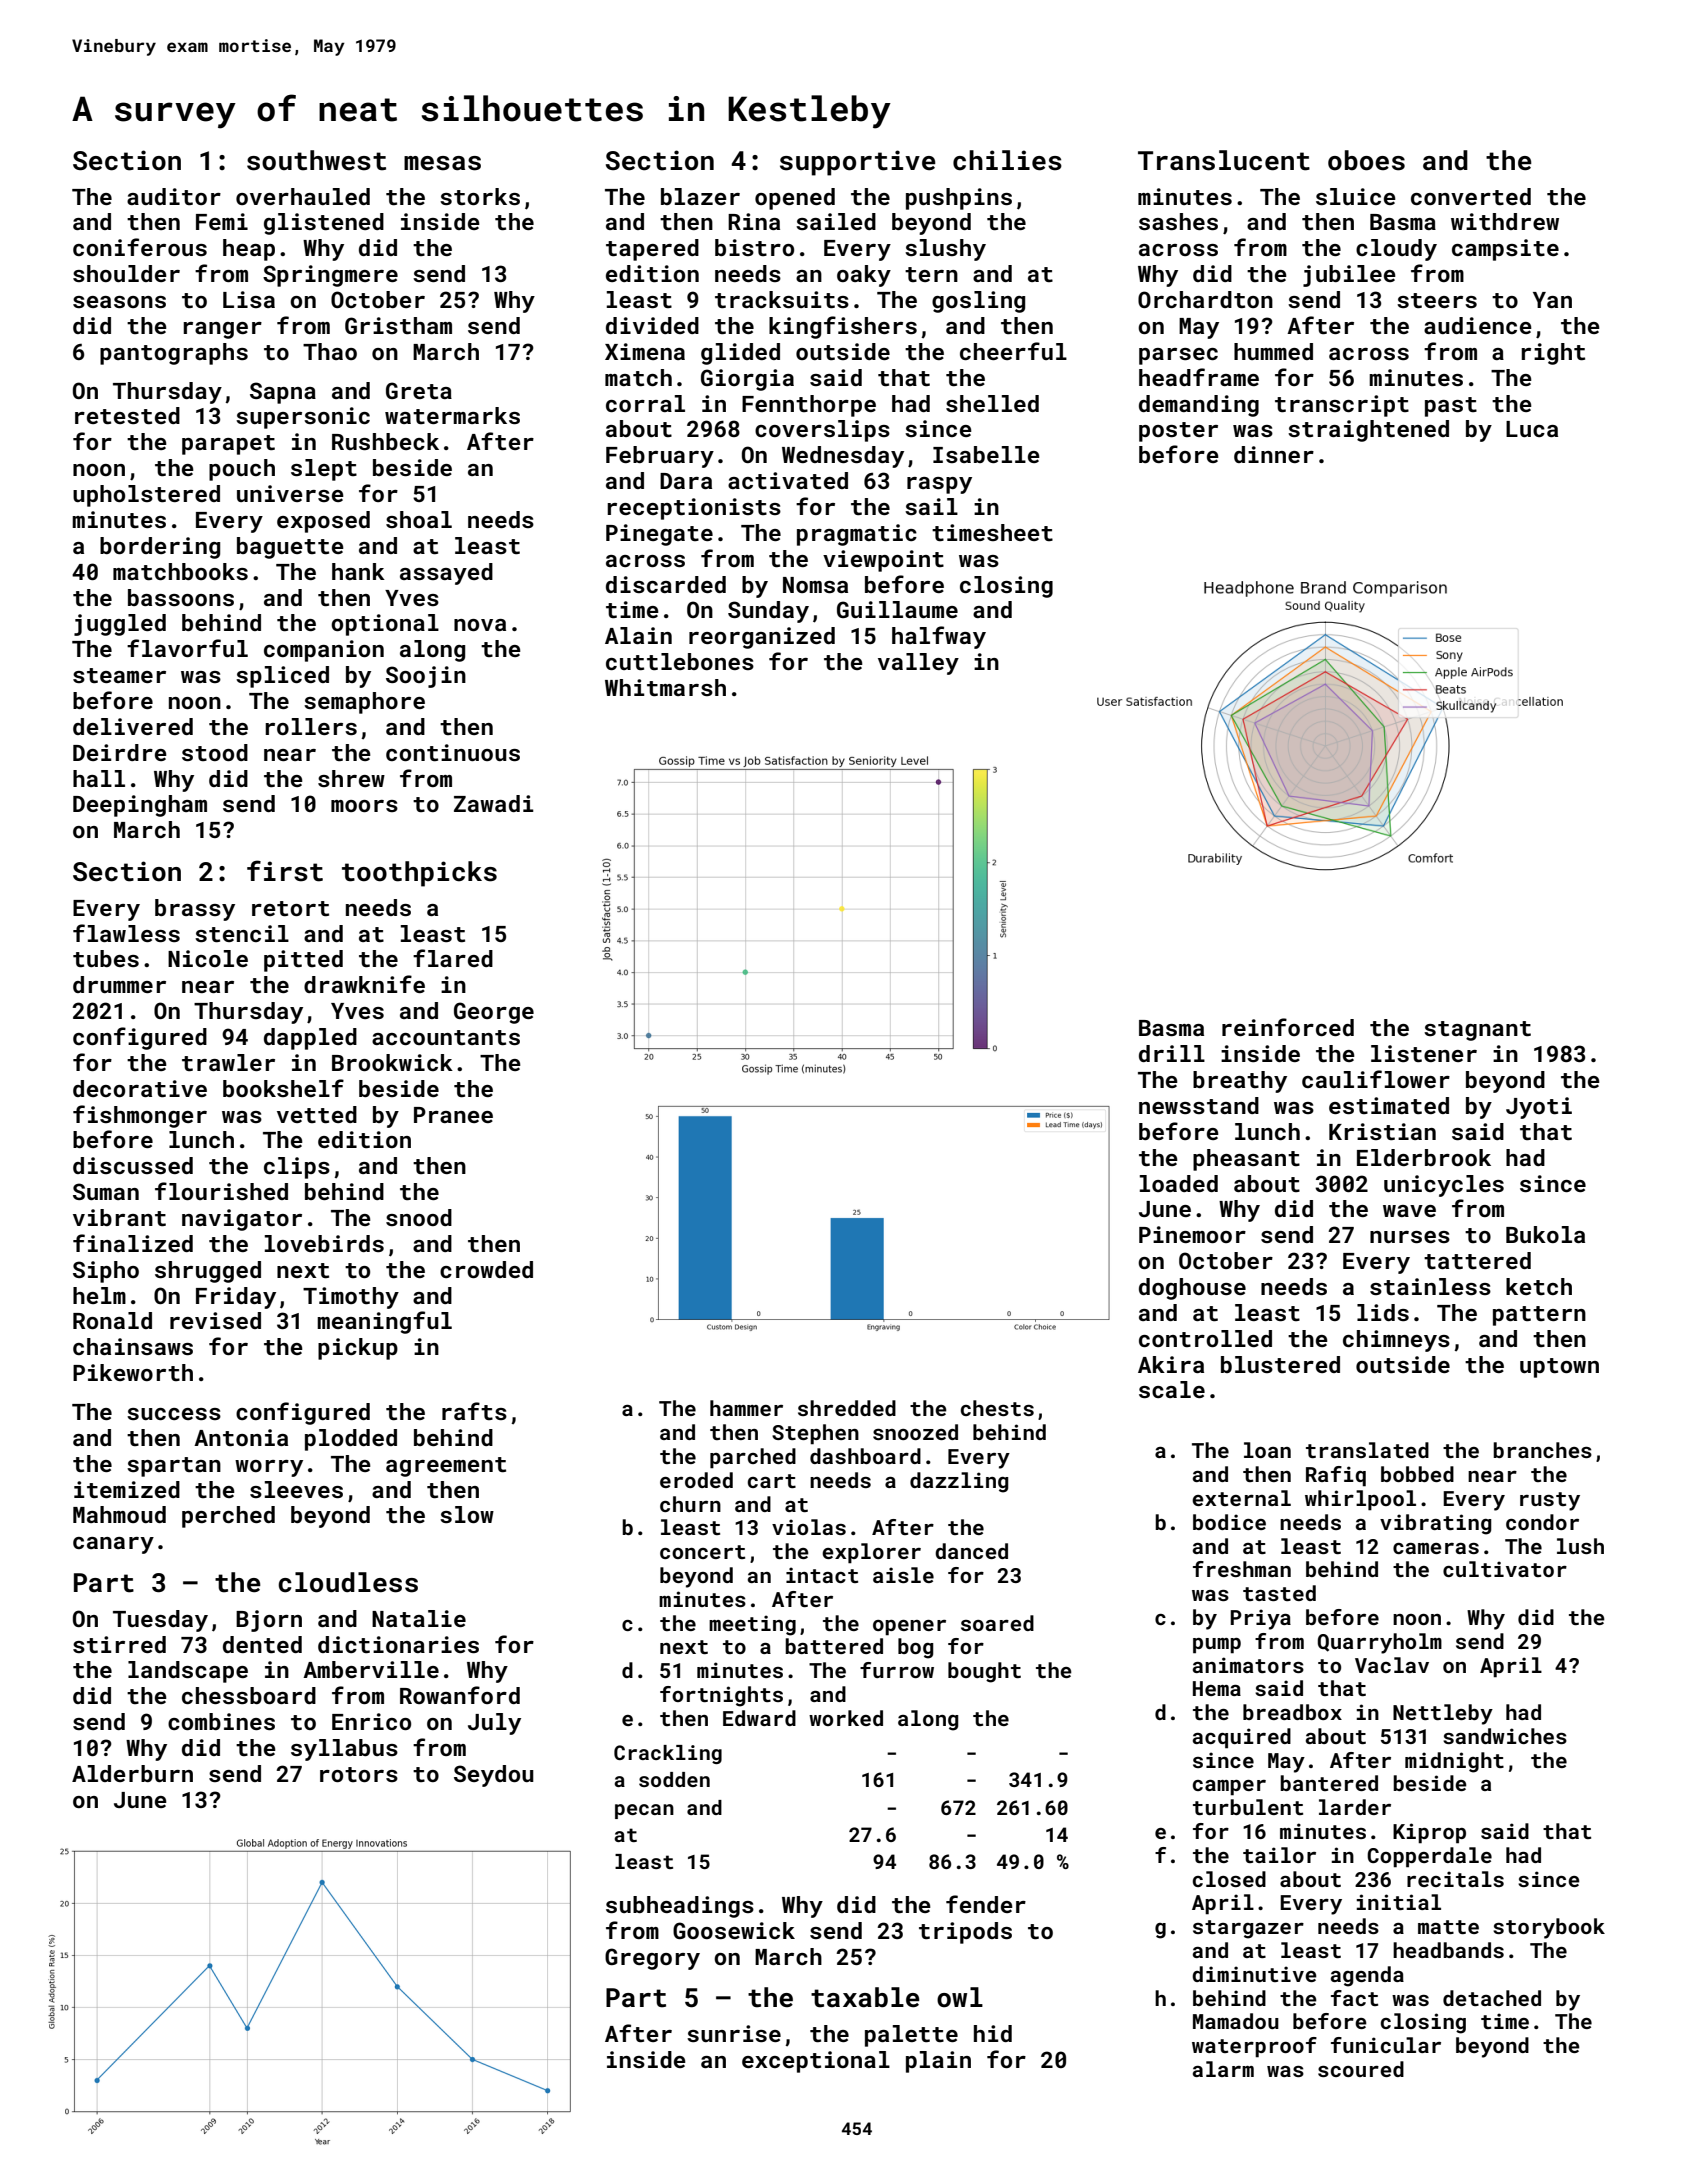 Image resolution: width=1683 pixels, height=2178 pixels. I want to click on Timothy, so click(351, 1298).
